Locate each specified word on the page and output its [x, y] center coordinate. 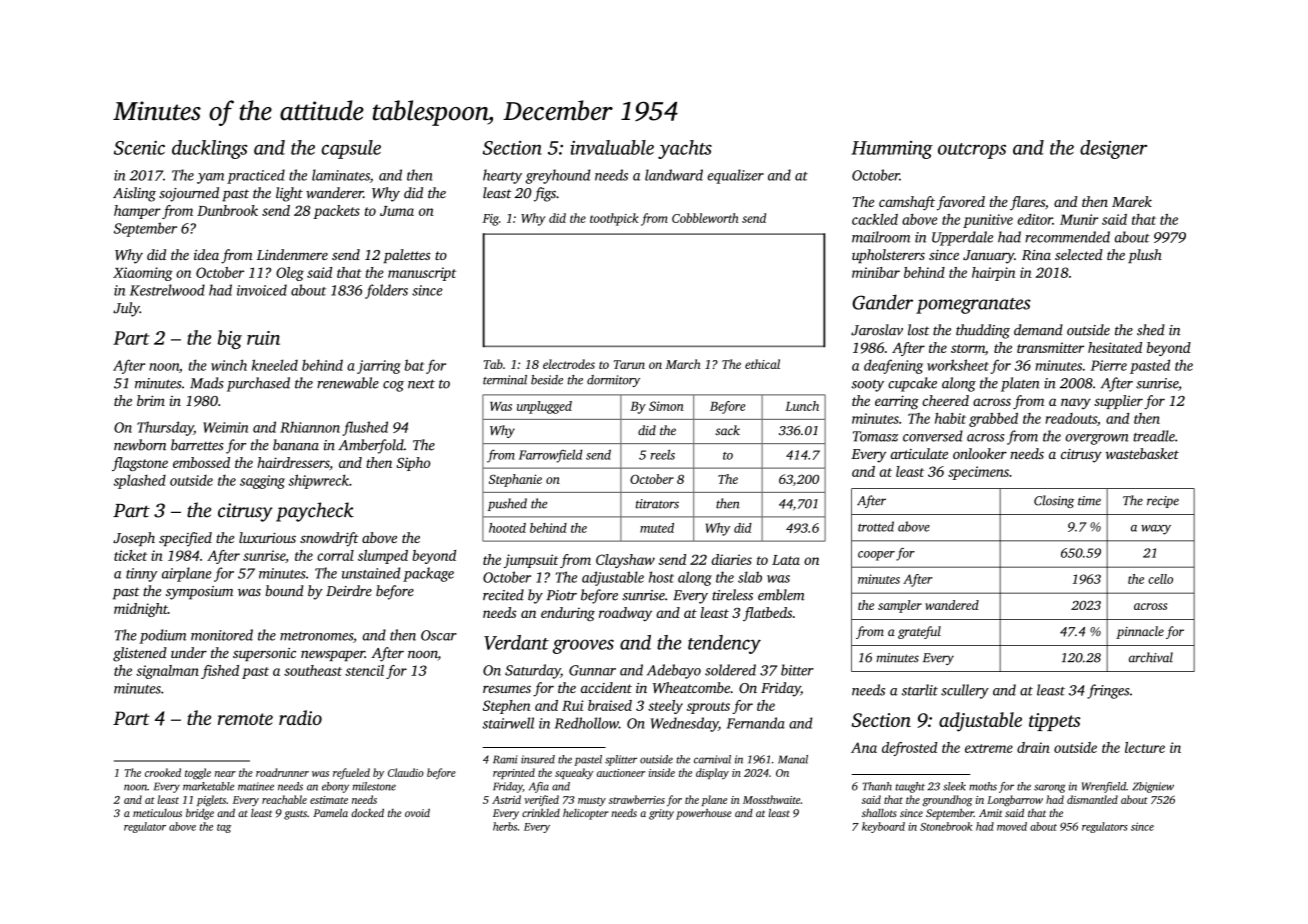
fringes [1108, 691]
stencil [364, 670]
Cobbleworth [705, 218]
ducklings [209, 149]
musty [592, 801]
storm [968, 348]
